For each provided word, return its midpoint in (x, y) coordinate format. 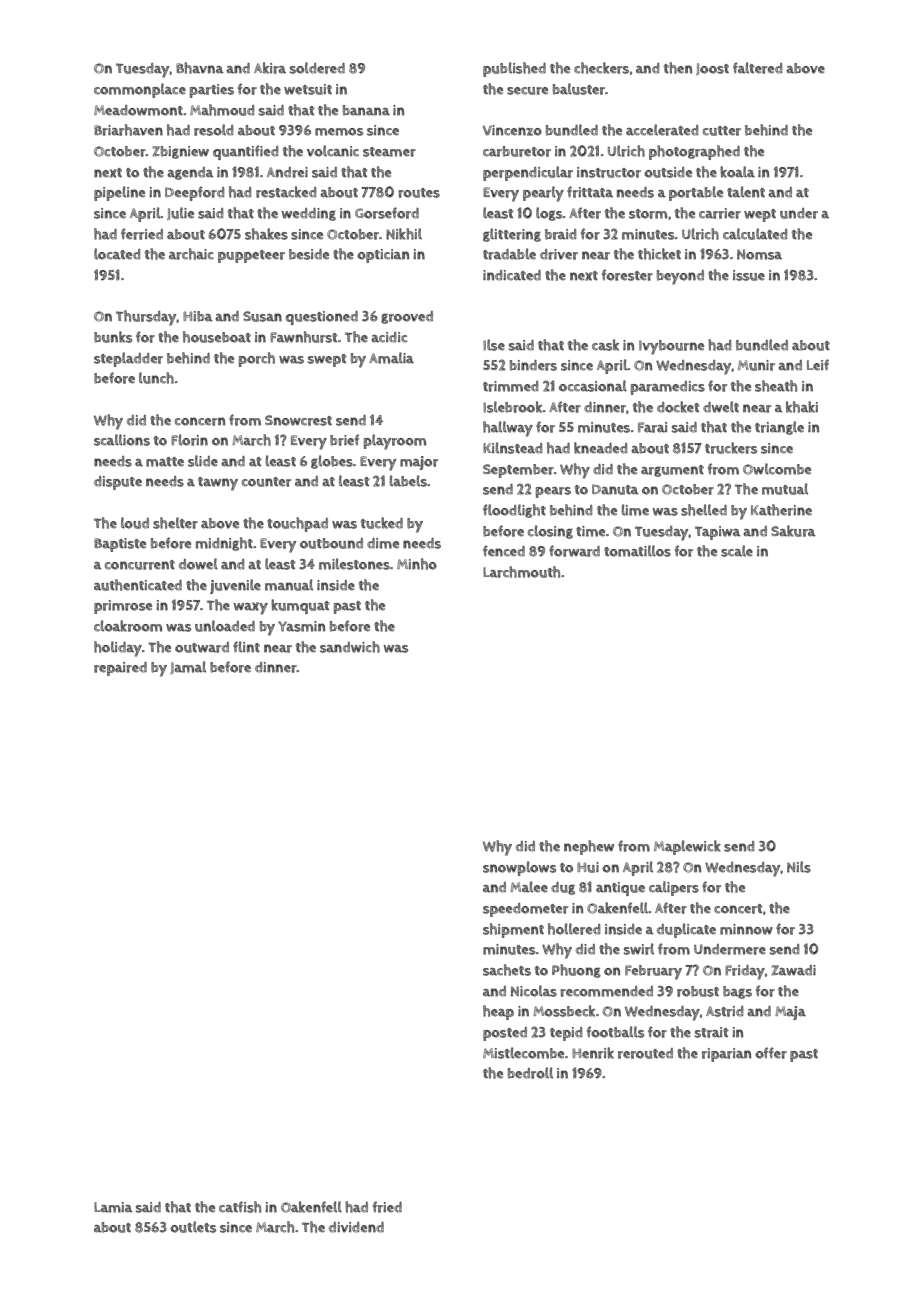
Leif (818, 365)
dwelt (721, 407)
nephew (589, 847)
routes (419, 193)
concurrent (140, 565)
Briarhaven (128, 130)
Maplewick (687, 847)
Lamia (113, 1207)
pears (553, 492)
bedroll (530, 1073)
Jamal (188, 668)
